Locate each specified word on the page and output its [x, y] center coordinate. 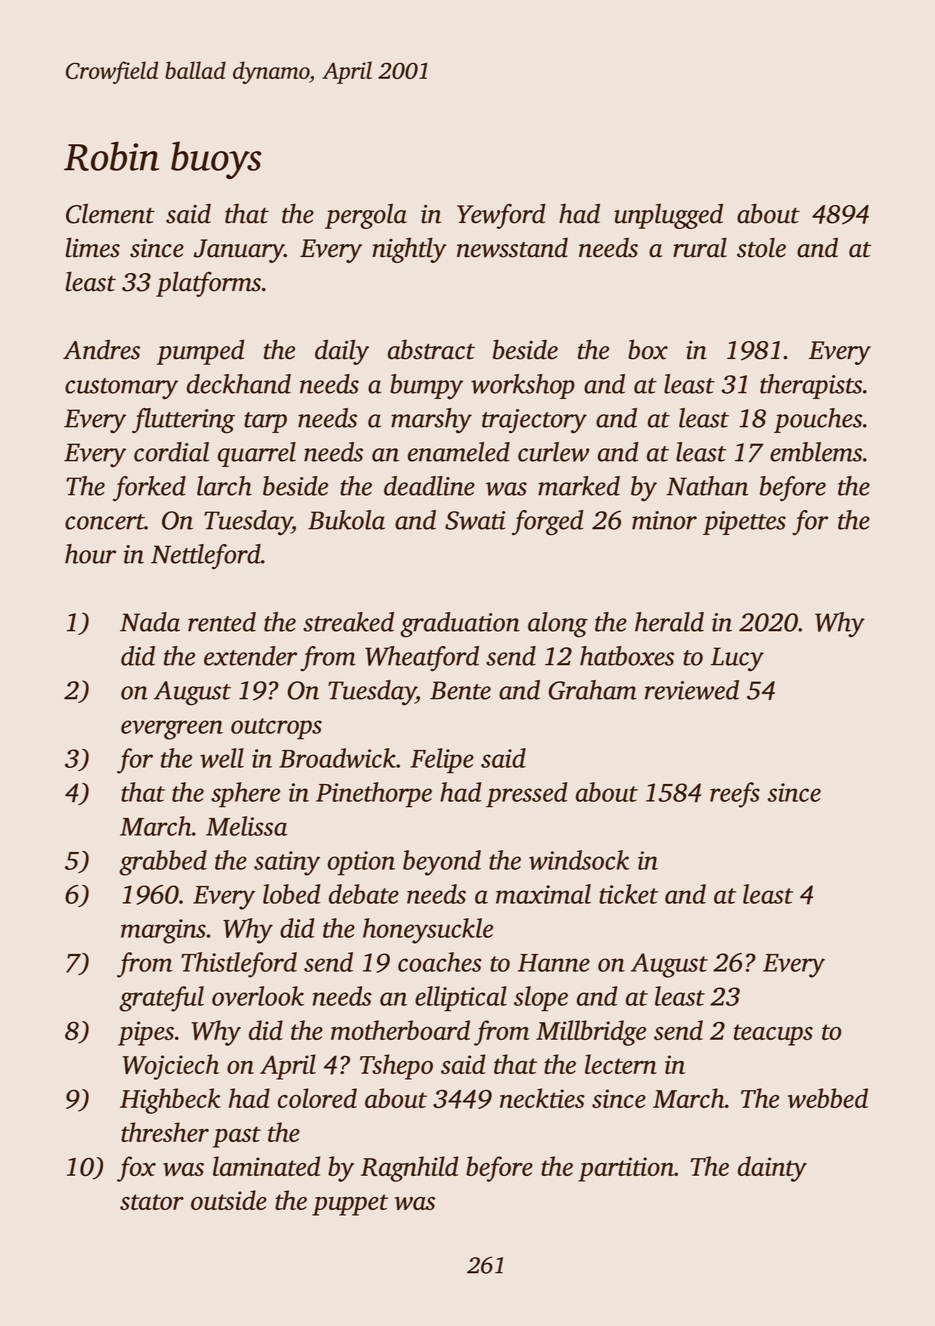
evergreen [172, 730]
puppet [350, 1205]
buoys [216, 160]
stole [761, 247]
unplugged [668, 216]
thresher [165, 1132]
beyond [442, 863]
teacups [773, 1035]
